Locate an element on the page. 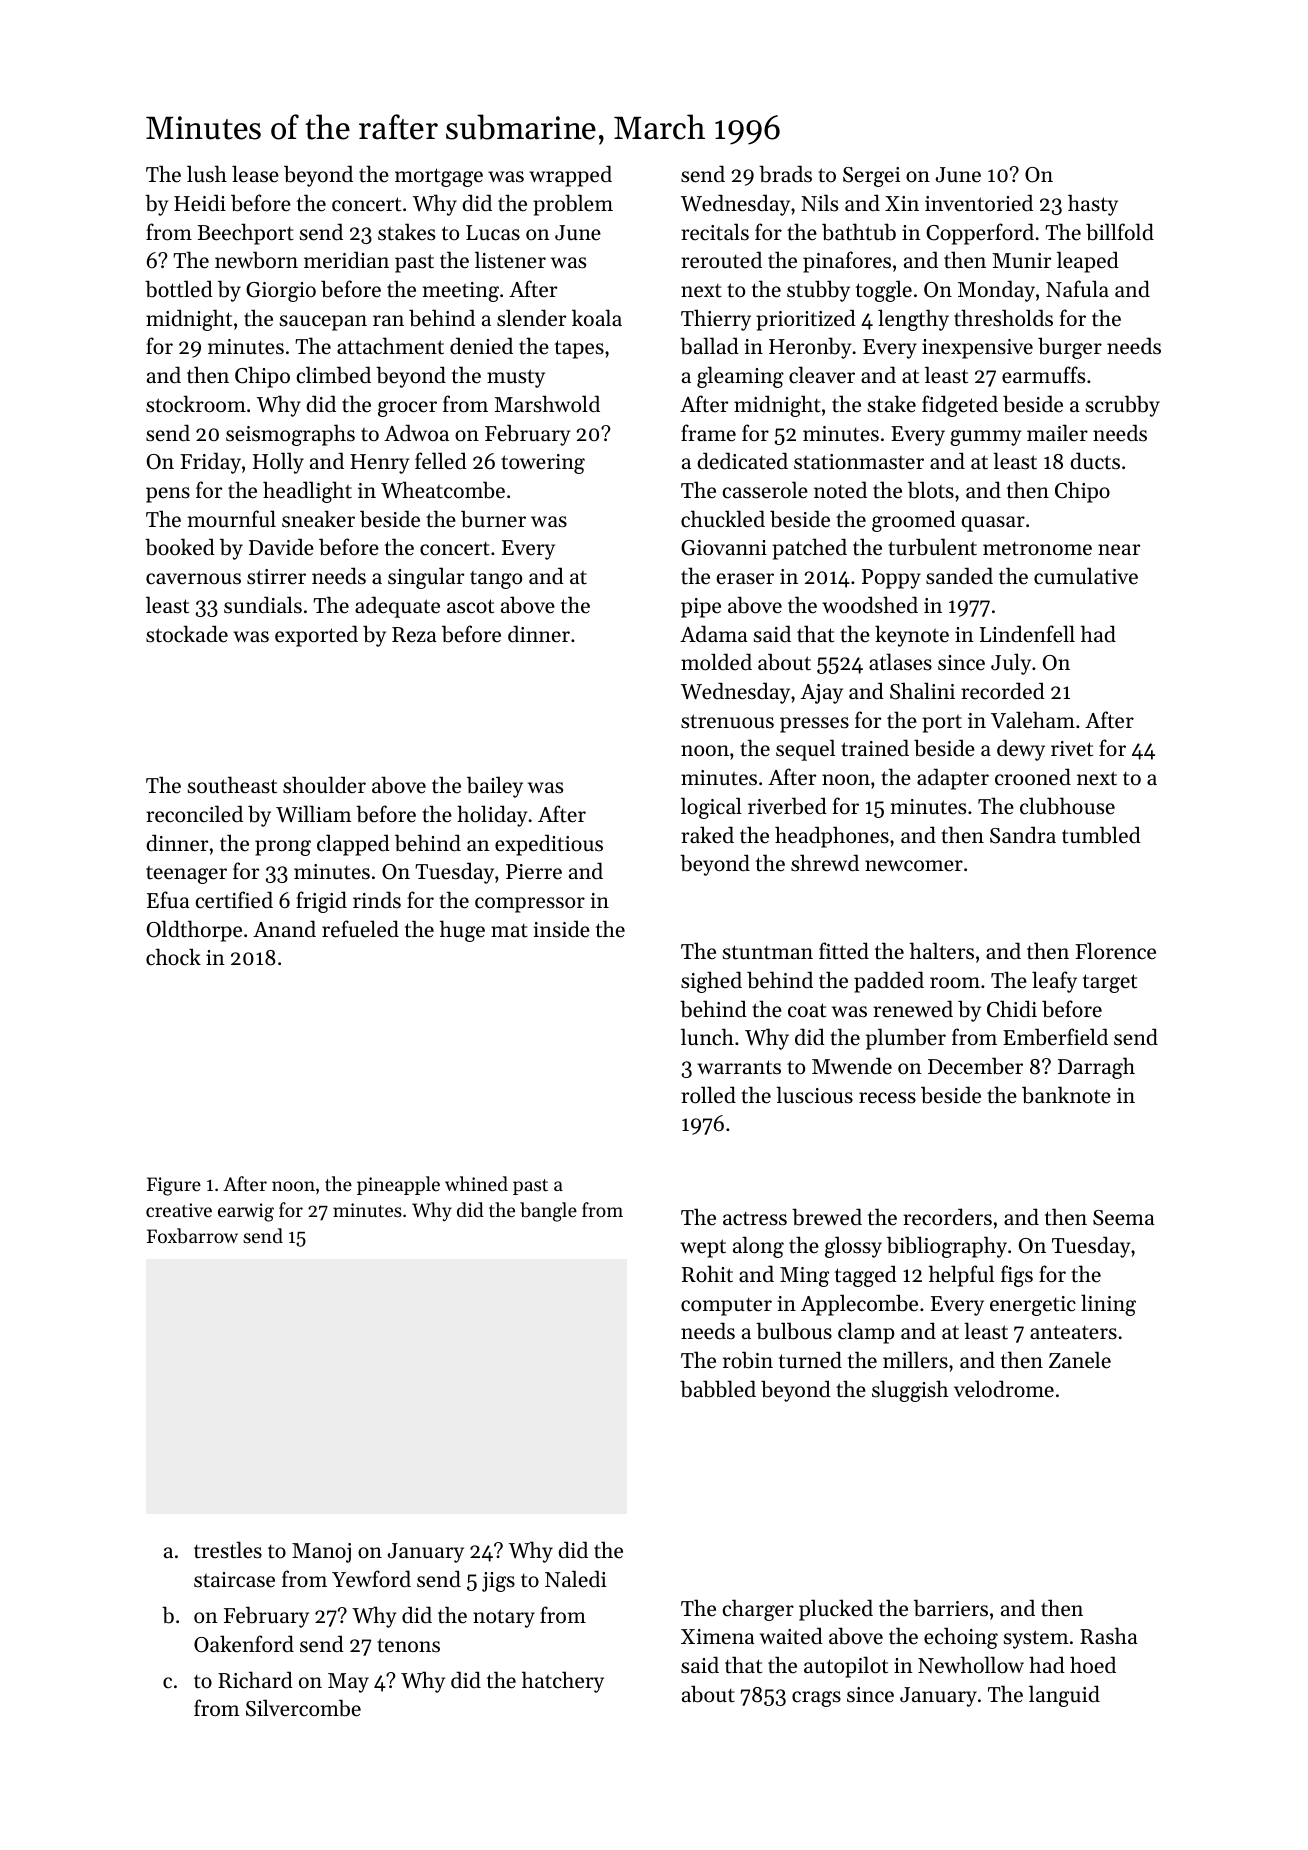  turbulent is located at coordinates (932, 547).
